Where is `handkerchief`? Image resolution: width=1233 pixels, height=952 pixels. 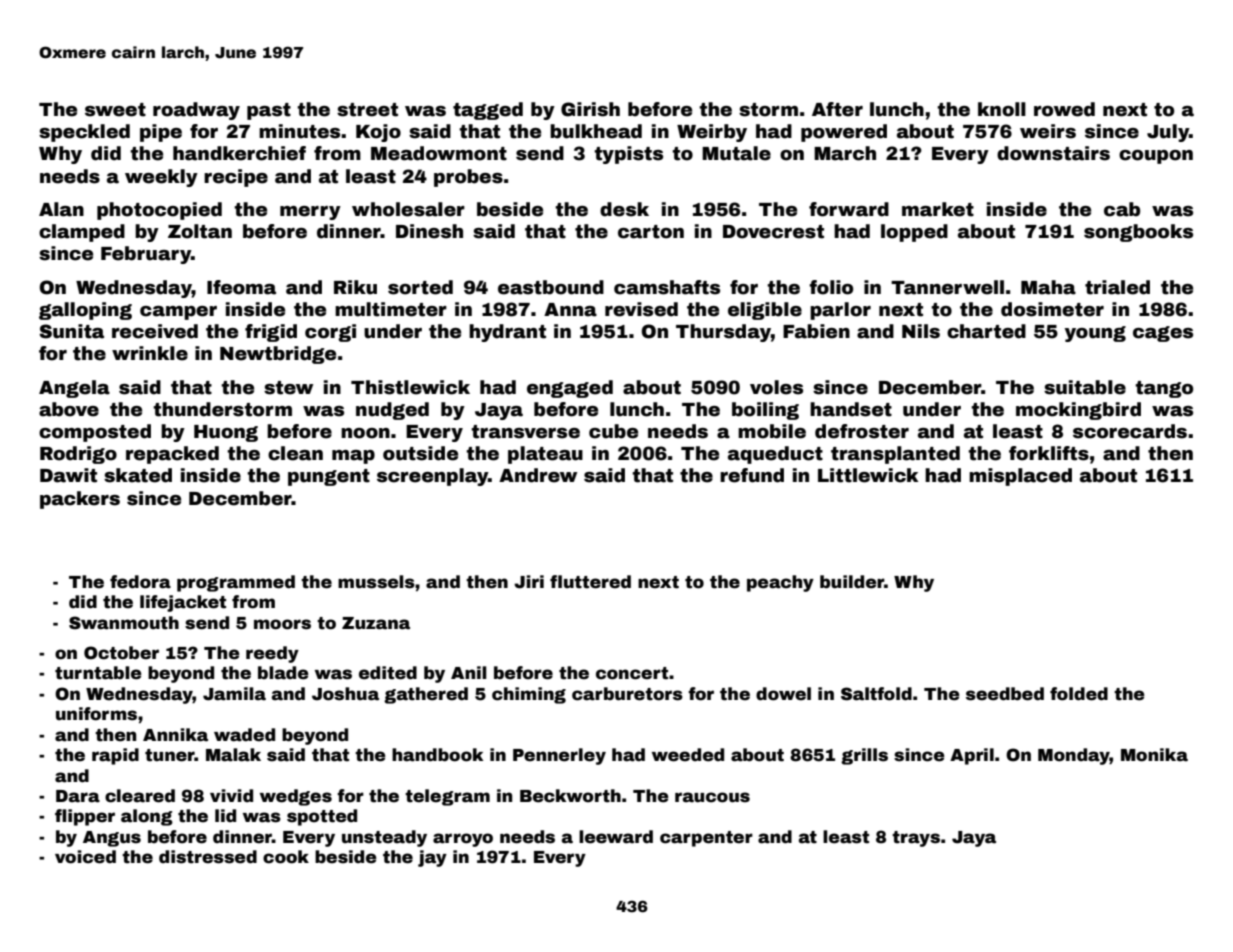
handkerchief is located at coordinates (239, 153).
